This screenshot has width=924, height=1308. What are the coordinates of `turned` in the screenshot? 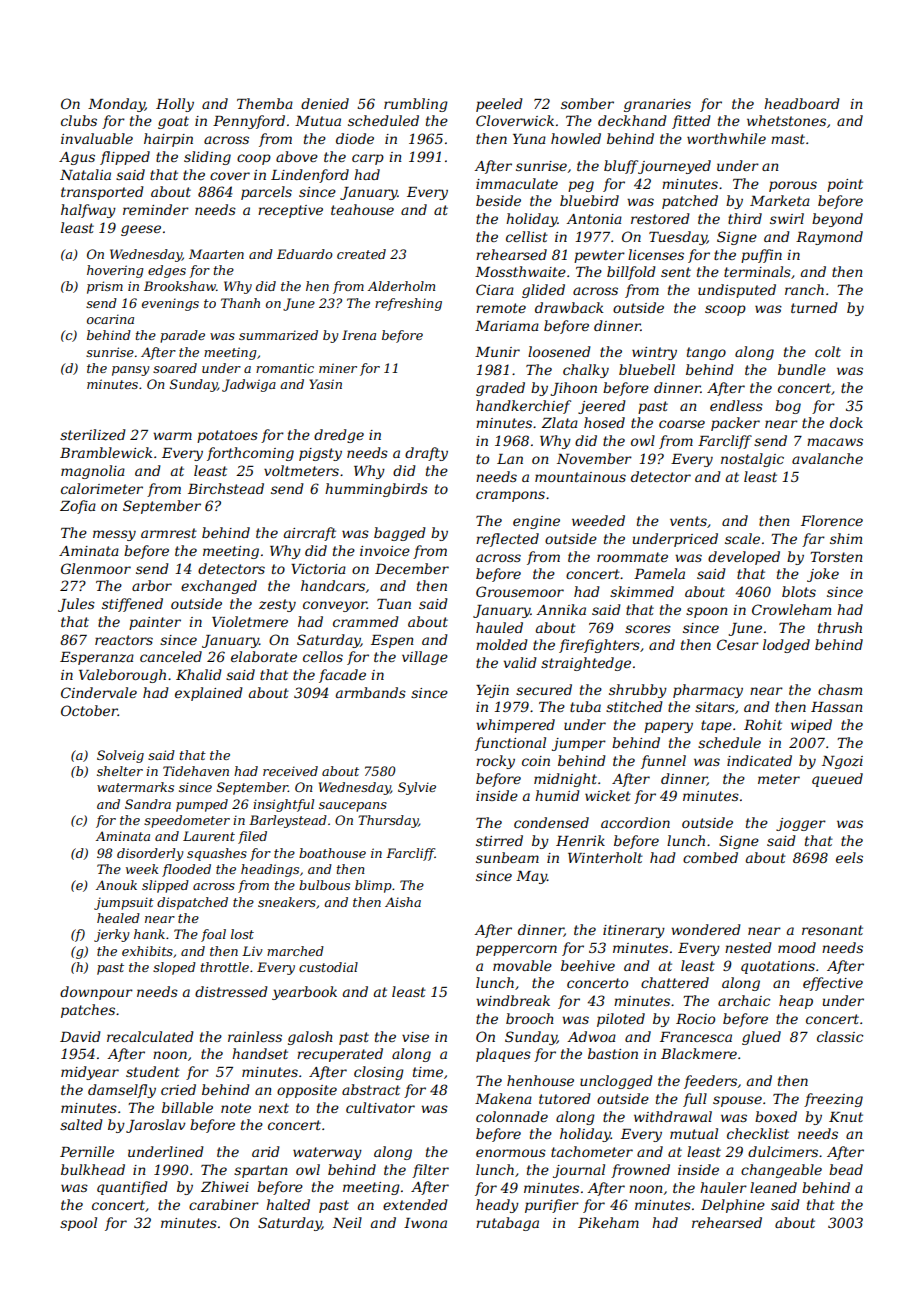 It's located at (814, 307).
